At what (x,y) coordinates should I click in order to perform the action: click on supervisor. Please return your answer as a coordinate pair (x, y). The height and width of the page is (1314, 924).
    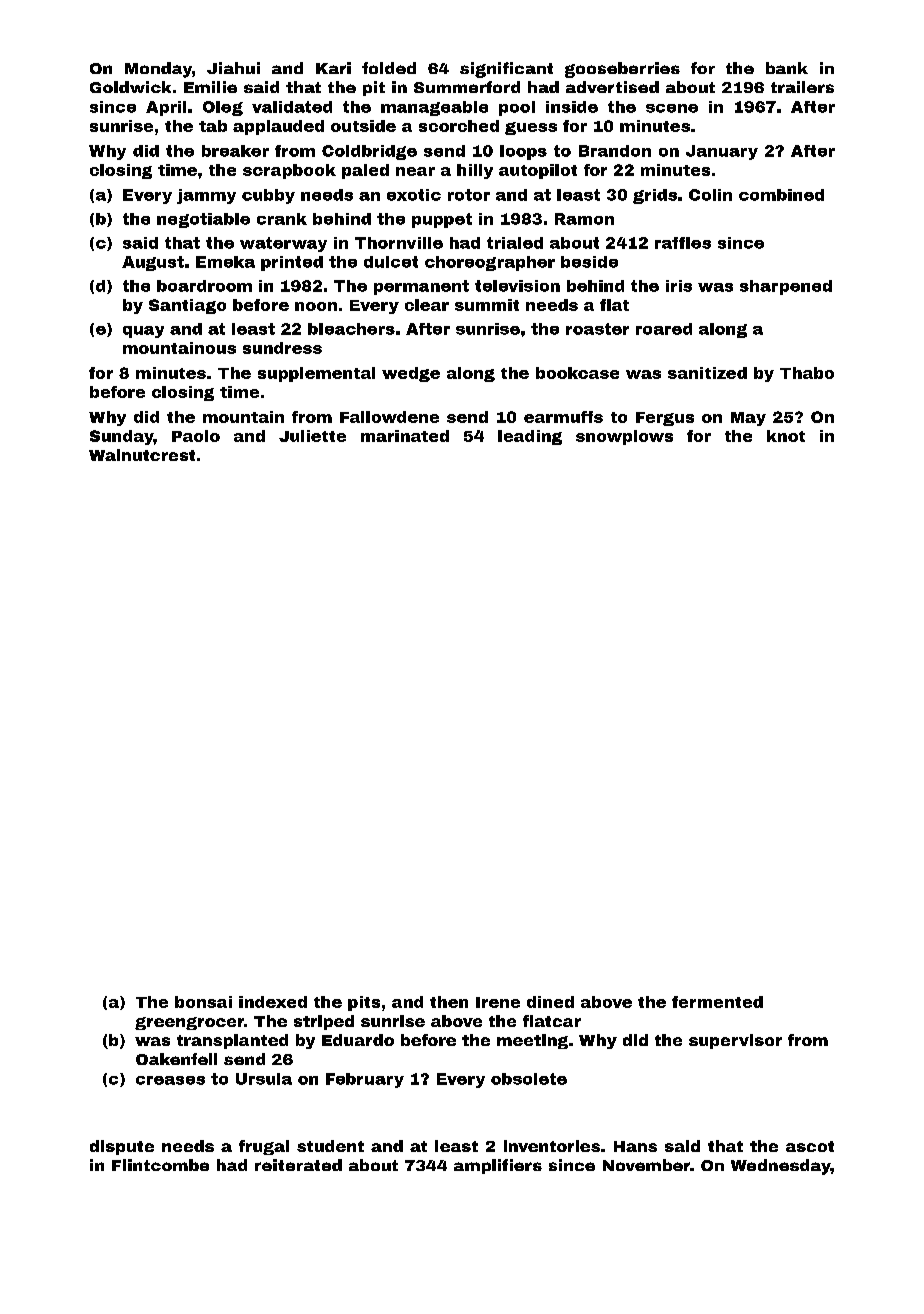
    Looking at the image, I should click on (735, 1041).
